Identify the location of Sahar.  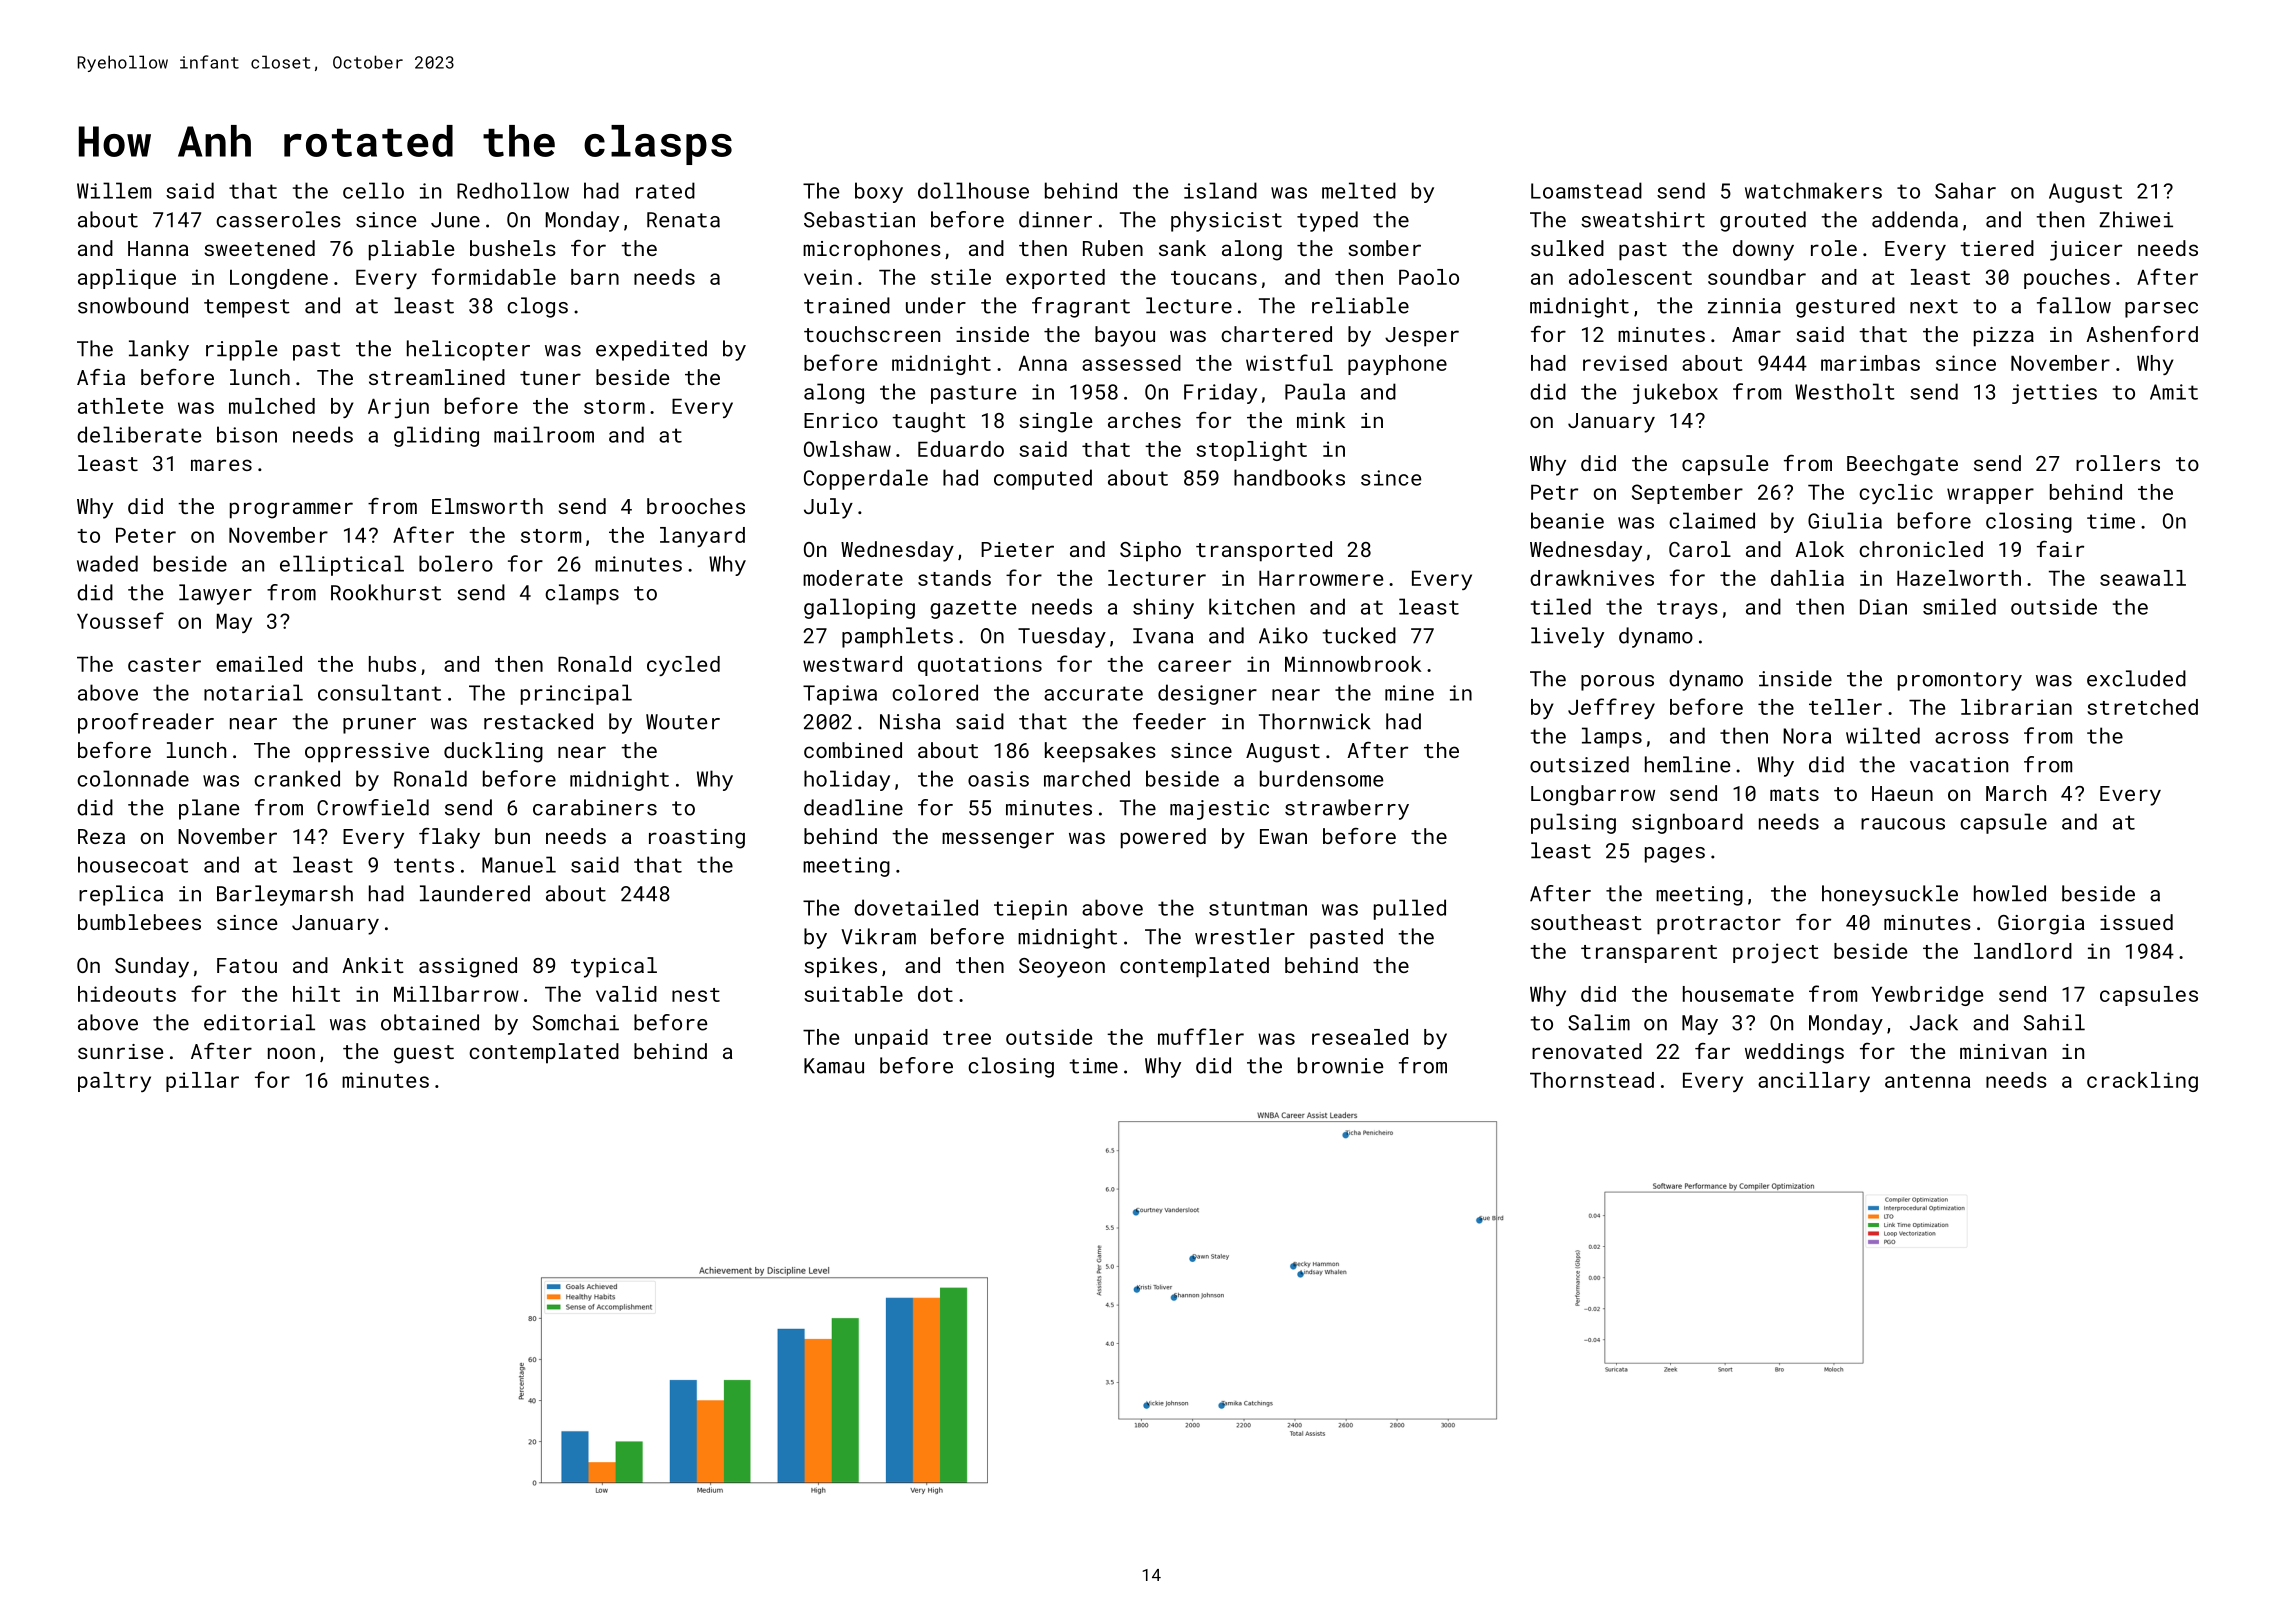
(1965, 190).
